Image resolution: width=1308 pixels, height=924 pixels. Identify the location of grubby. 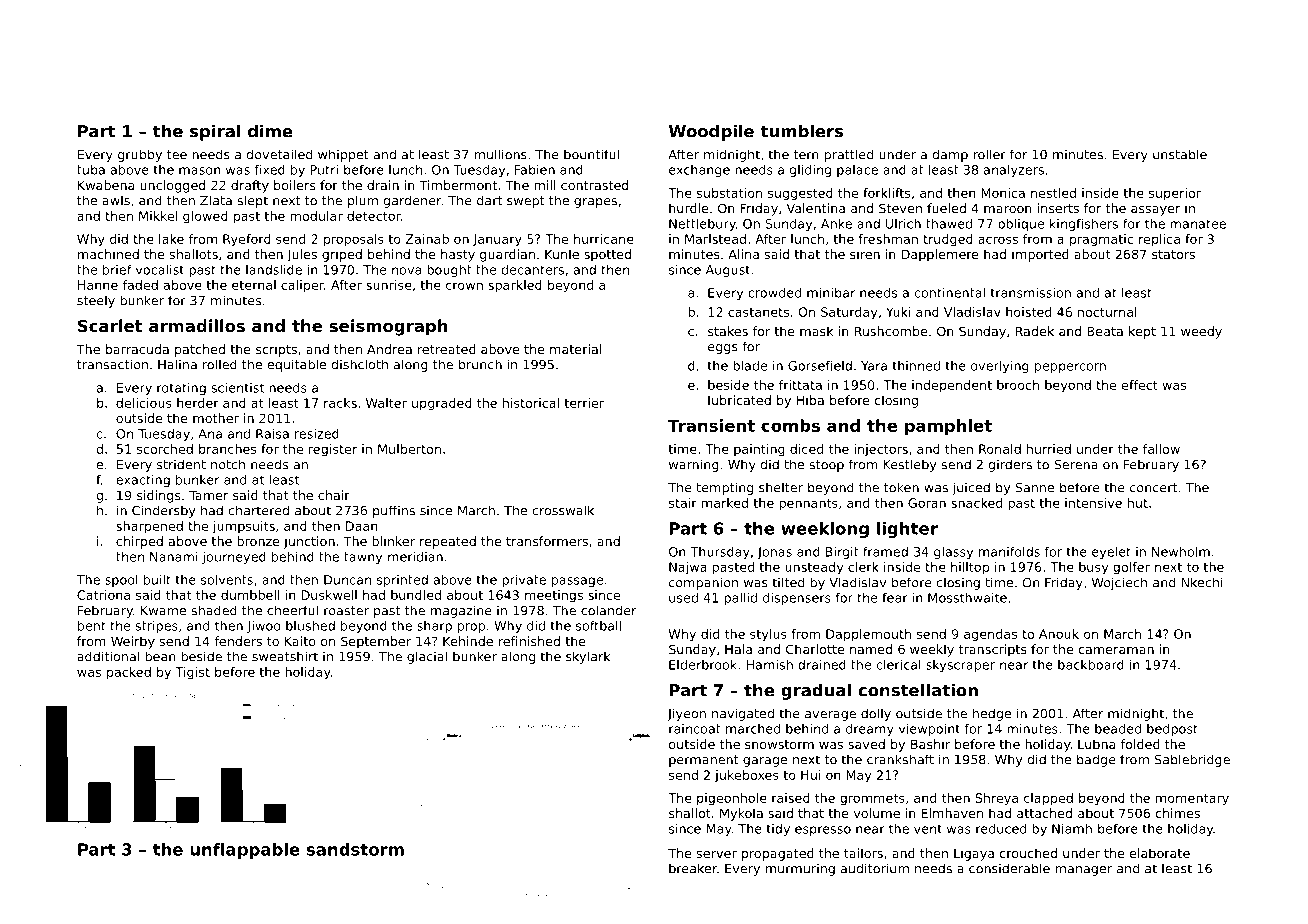
(140, 155).
